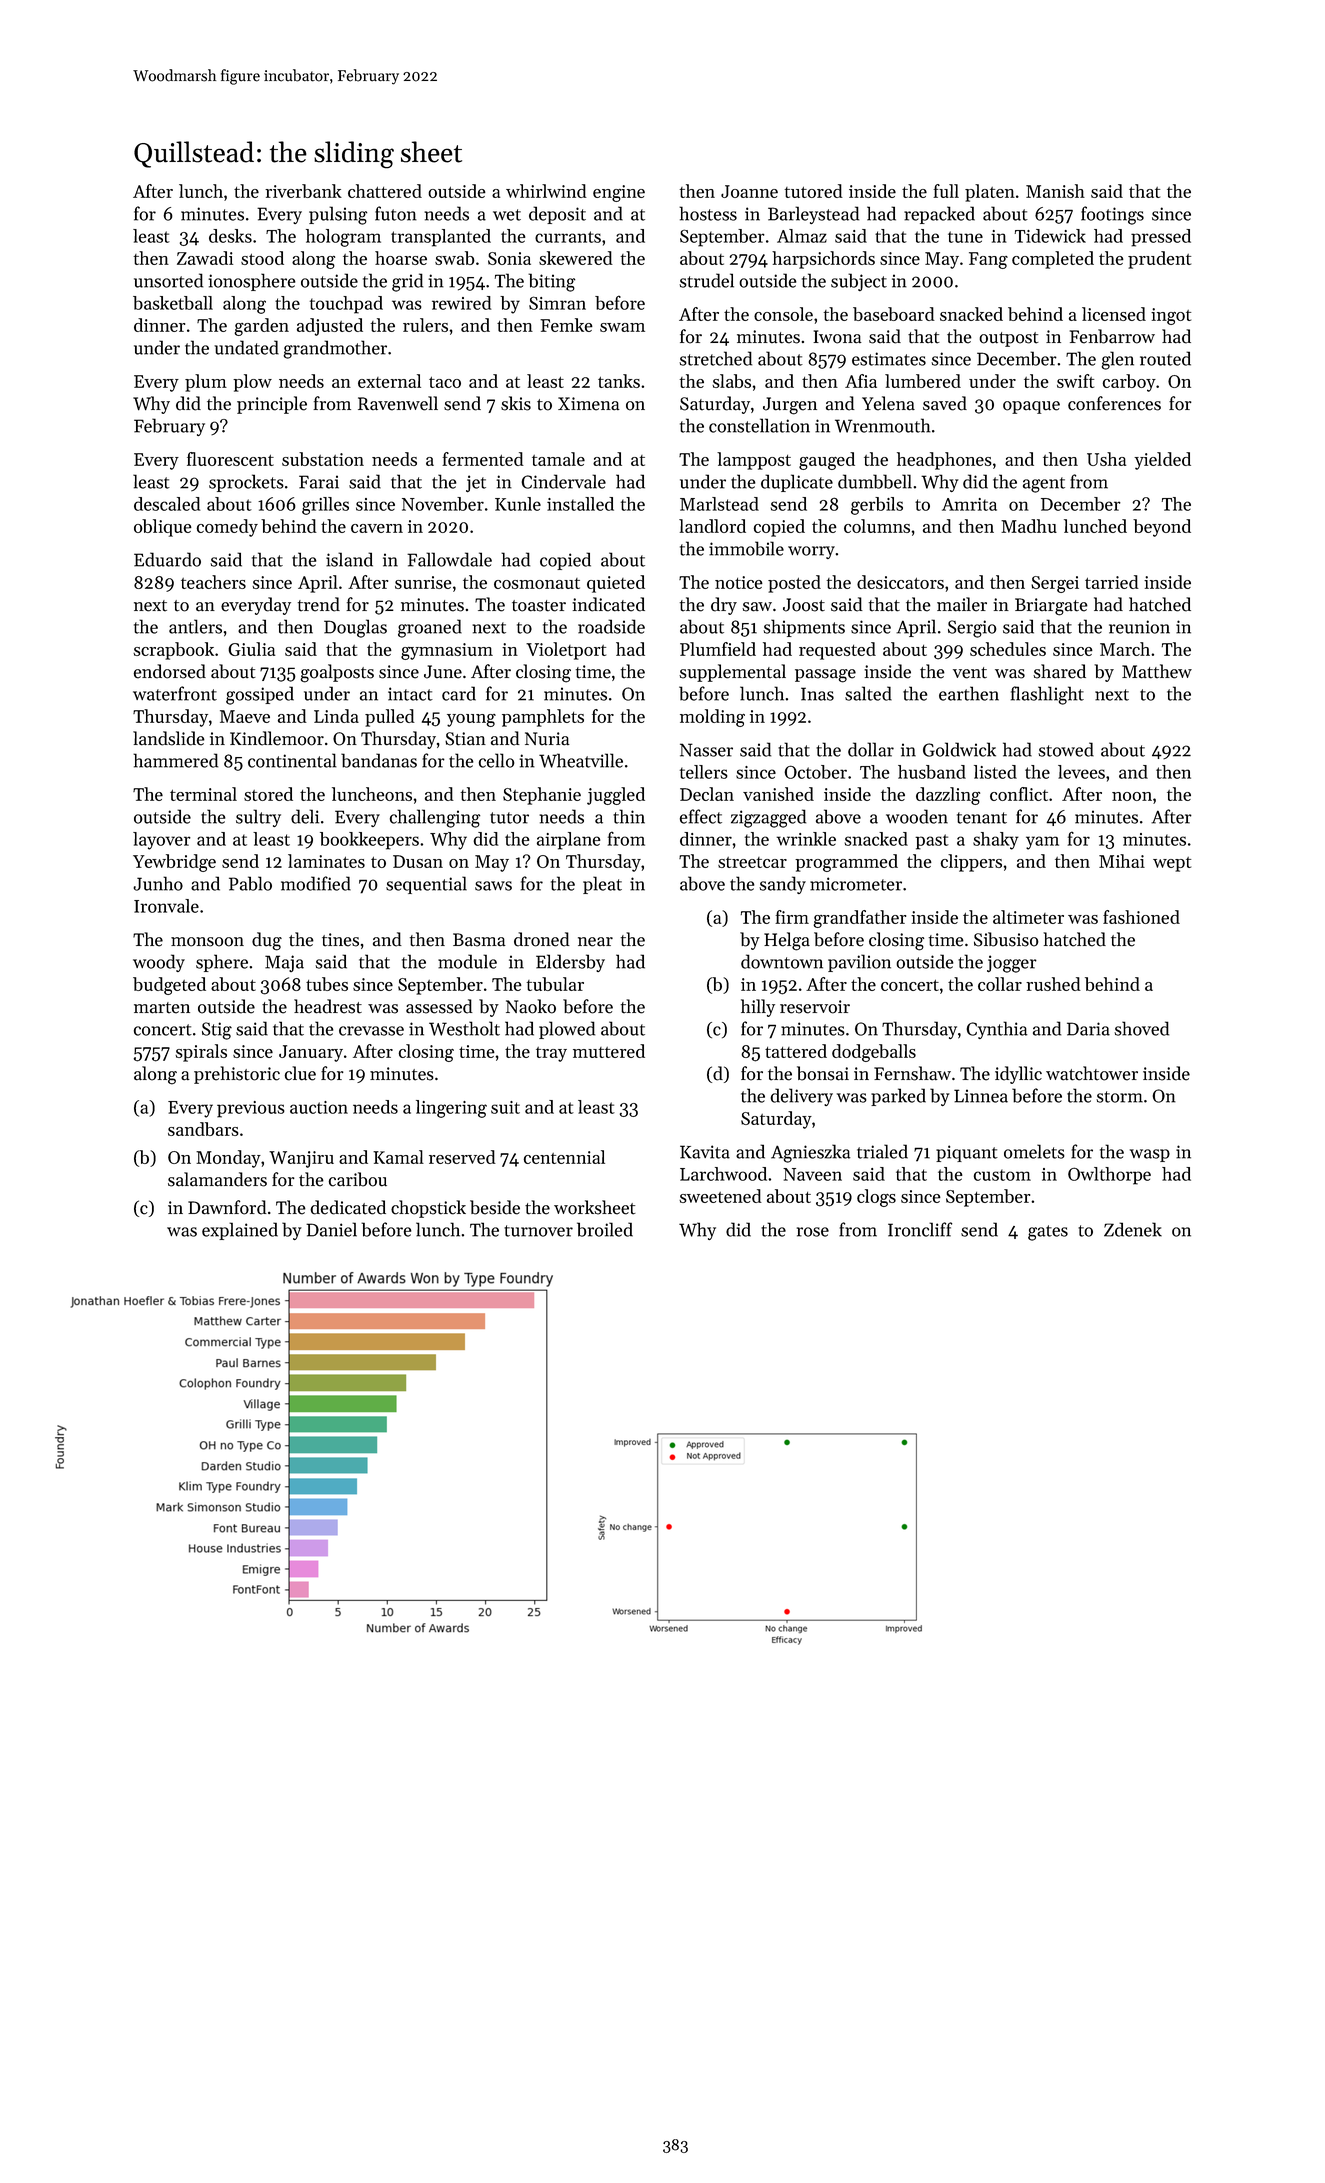 The height and width of the screenshot is (2183, 1325). What do you see at coordinates (175, 693) in the screenshot?
I see `waterfront` at bounding box center [175, 693].
